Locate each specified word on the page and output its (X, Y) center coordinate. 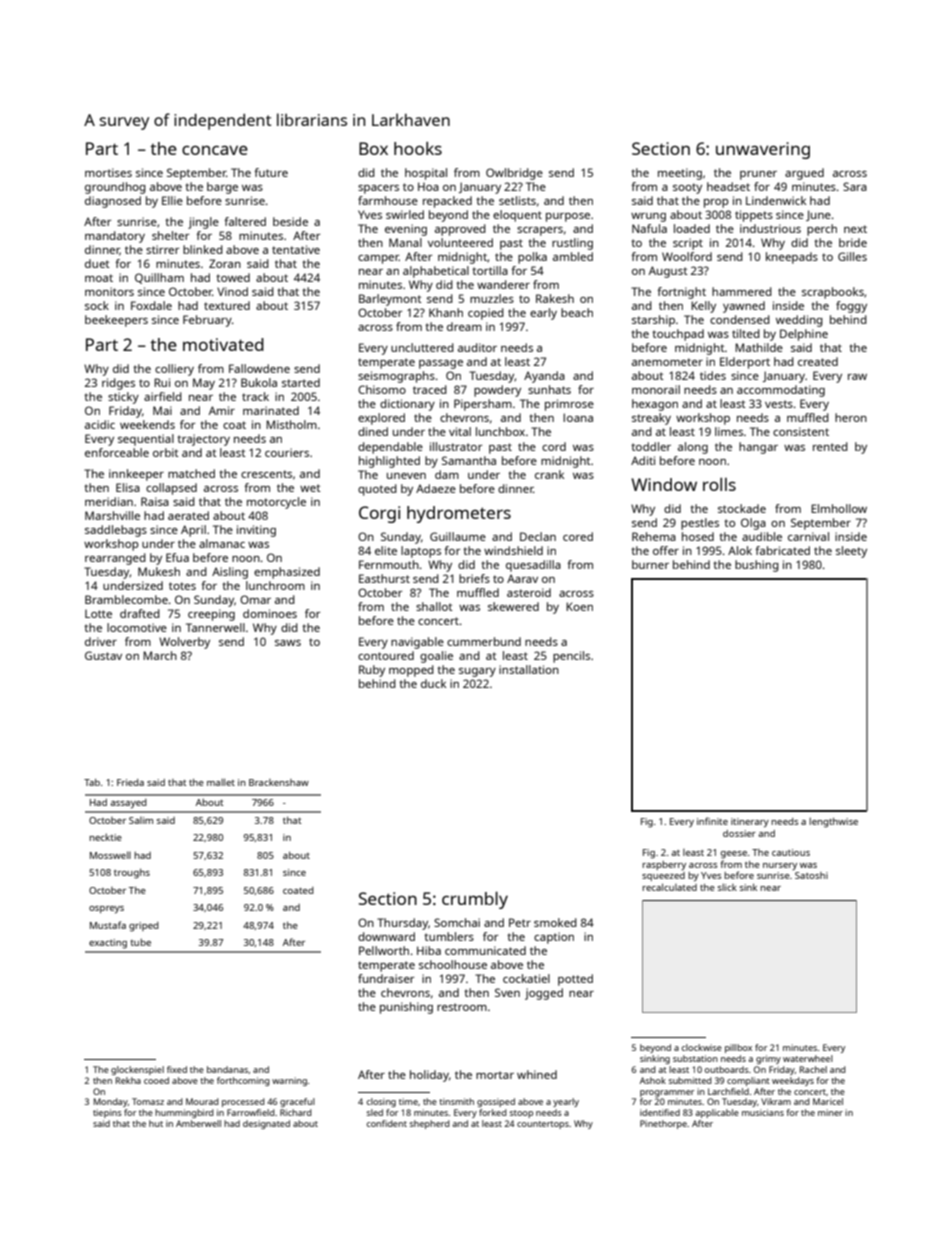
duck (433, 683)
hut (156, 1123)
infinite (712, 821)
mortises (108, 172)
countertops (543, 1125)
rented (830, 446)
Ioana (578, 417)
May (204, 384)
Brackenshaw (279, 782)
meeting (680, 174)
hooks (418, 148)
